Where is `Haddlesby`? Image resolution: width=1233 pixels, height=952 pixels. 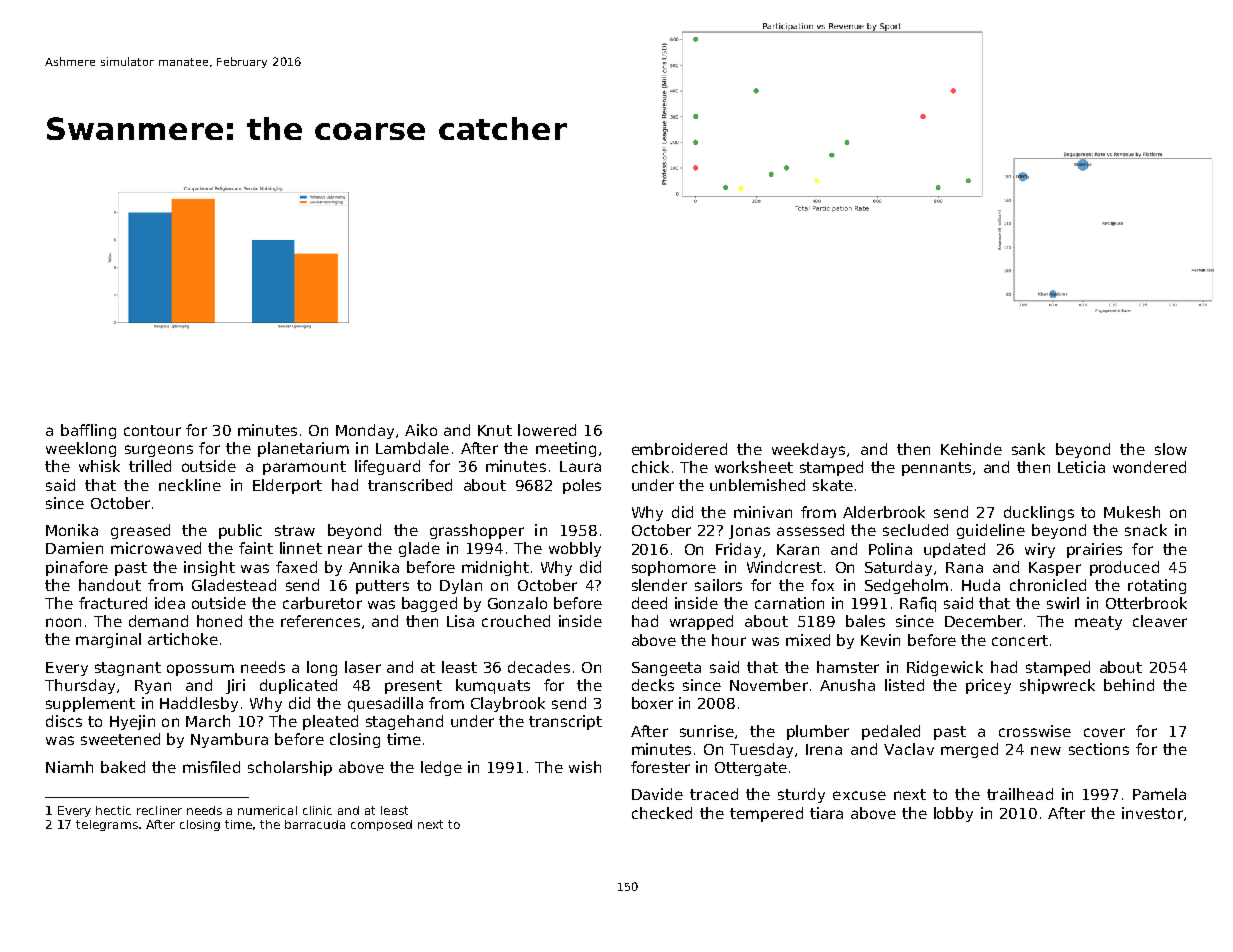
Haddlesby is located at coordinates (199, 704).
